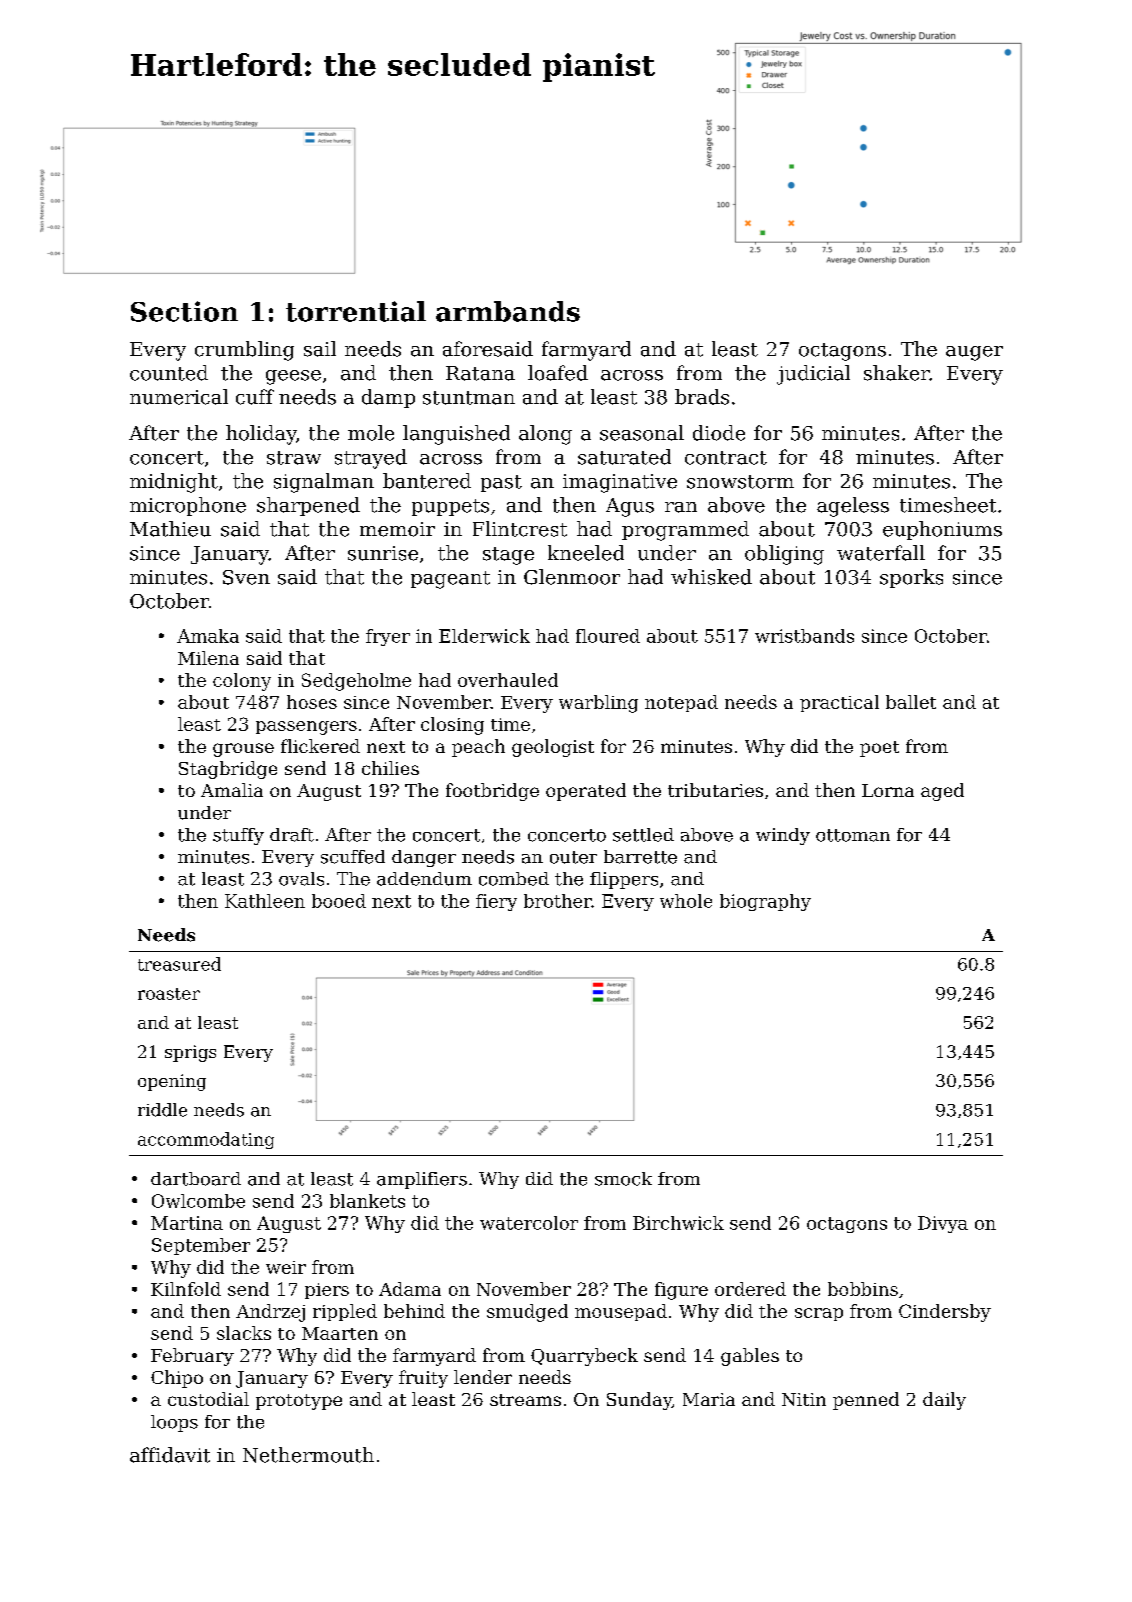  What do you see at coordinates (356, 311) in the screenshot?
I see `torrential` at bounding box center [356, 311].
